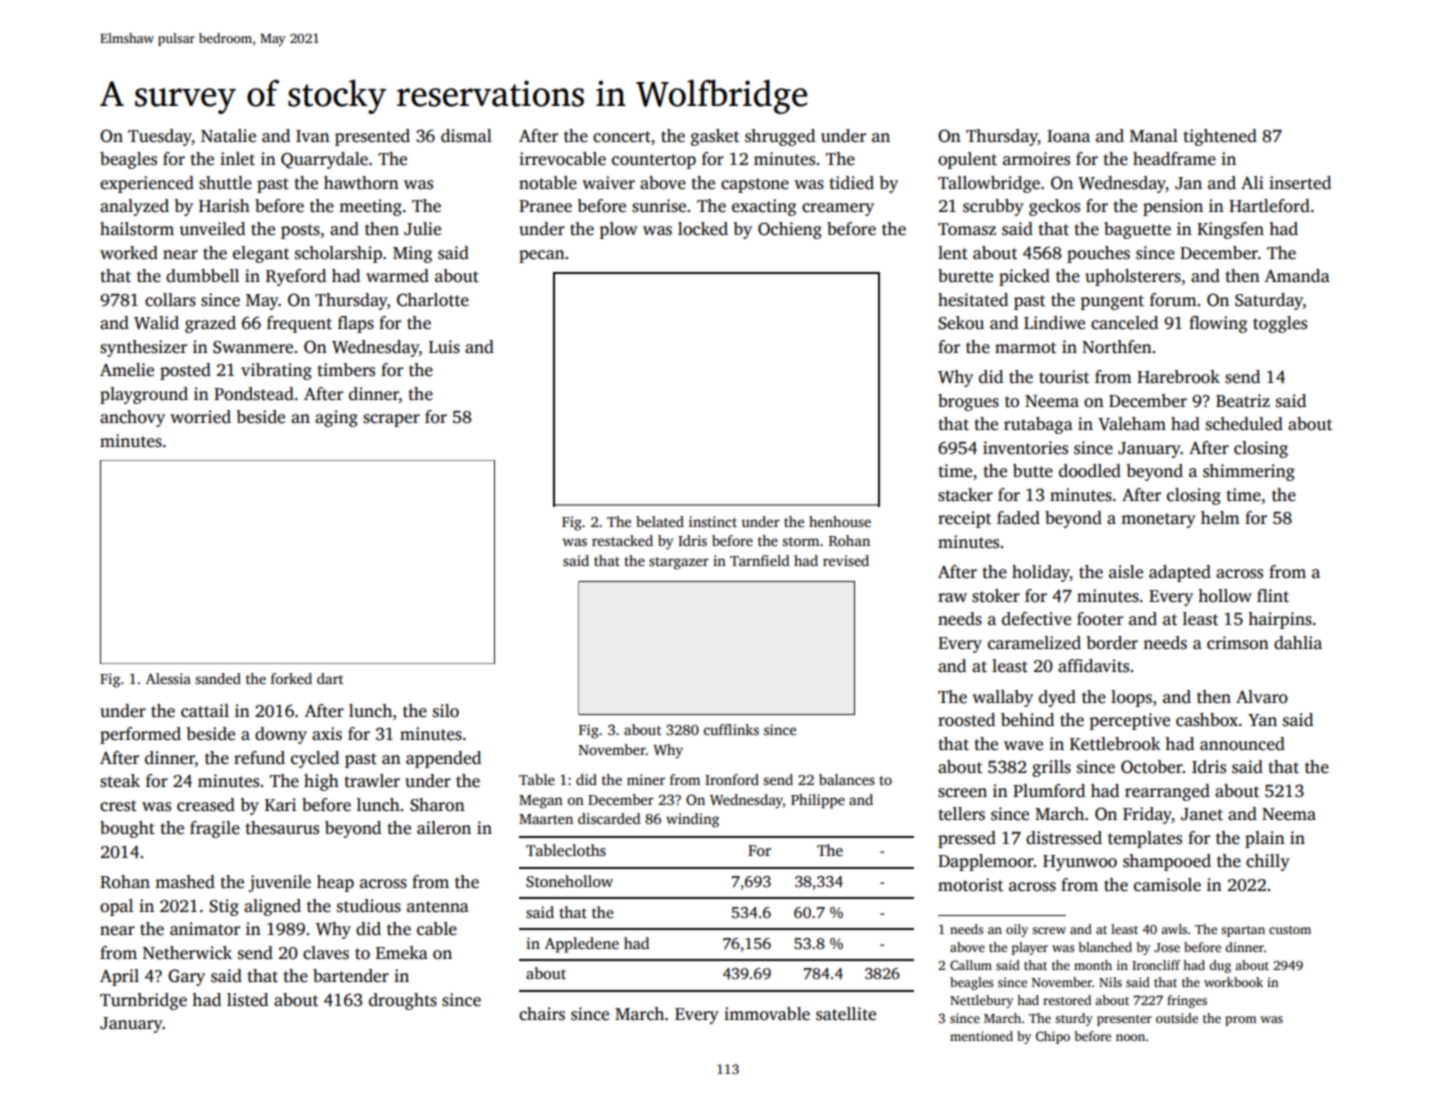  Describe the element at coordinates (228, 136) in the screenshot. I see `Natalie` at that location.
